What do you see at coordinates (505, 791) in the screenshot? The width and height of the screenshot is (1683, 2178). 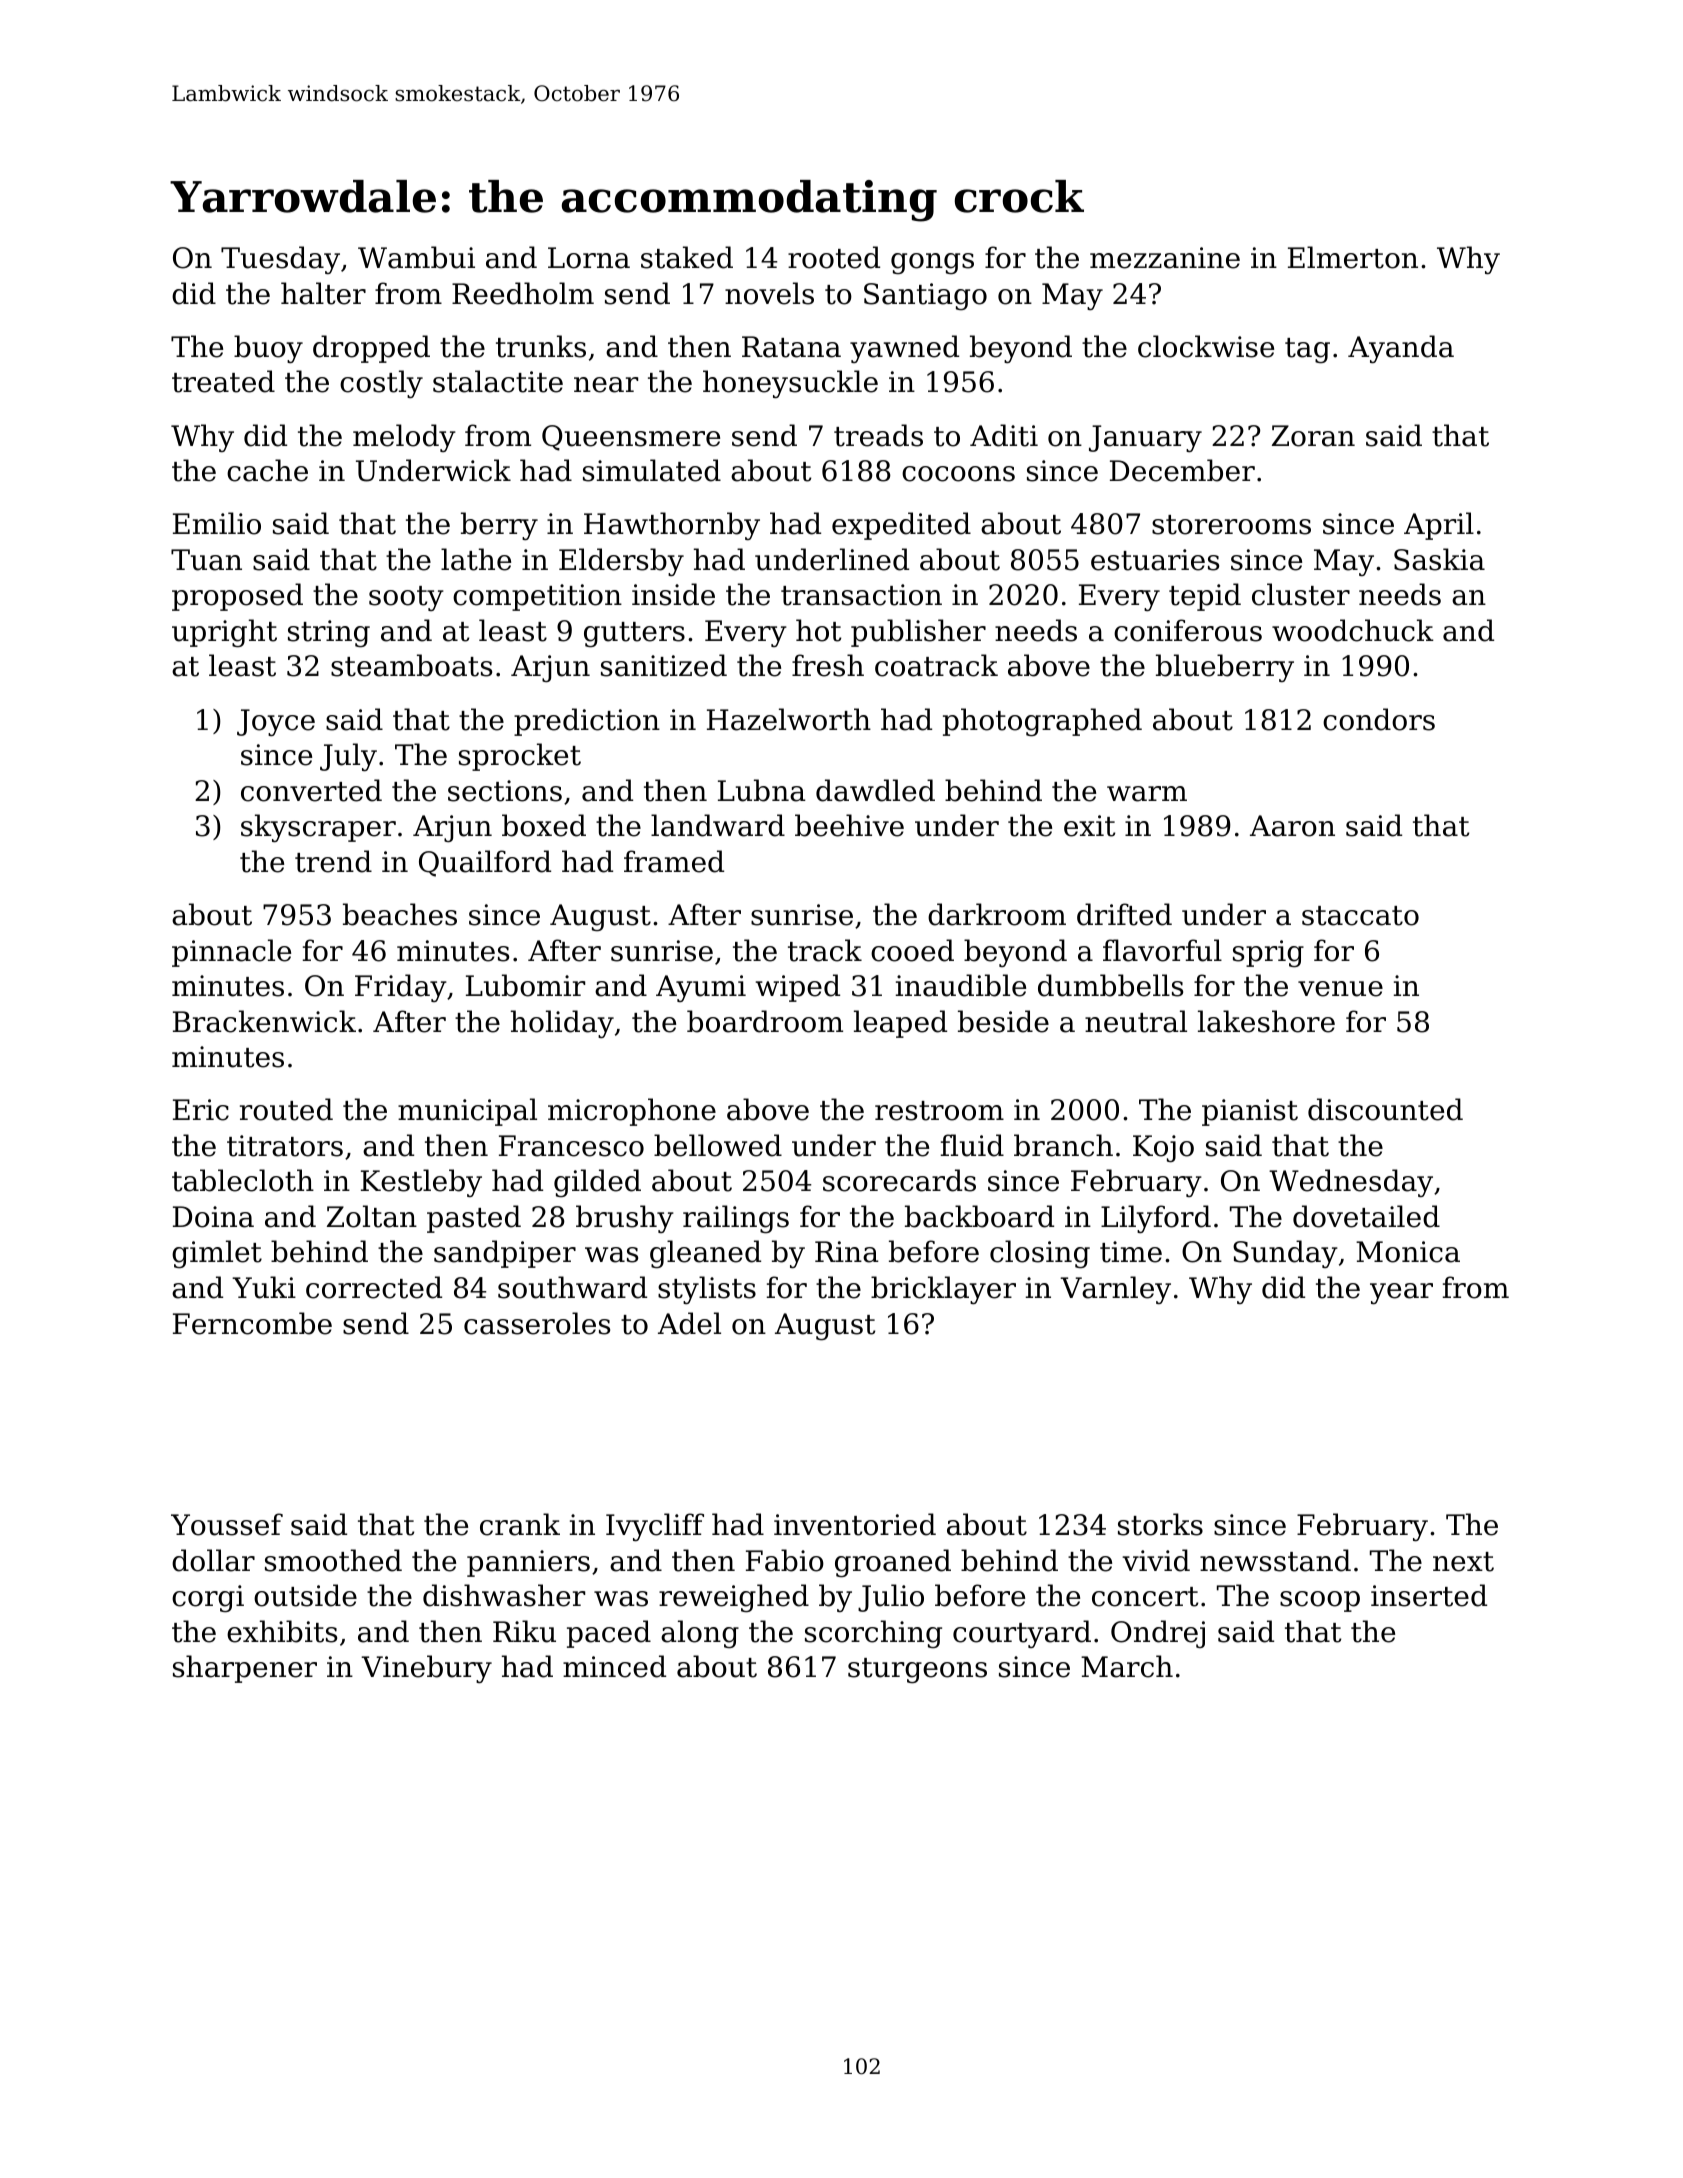 I see `sections` at bounding box center [505, 791].
